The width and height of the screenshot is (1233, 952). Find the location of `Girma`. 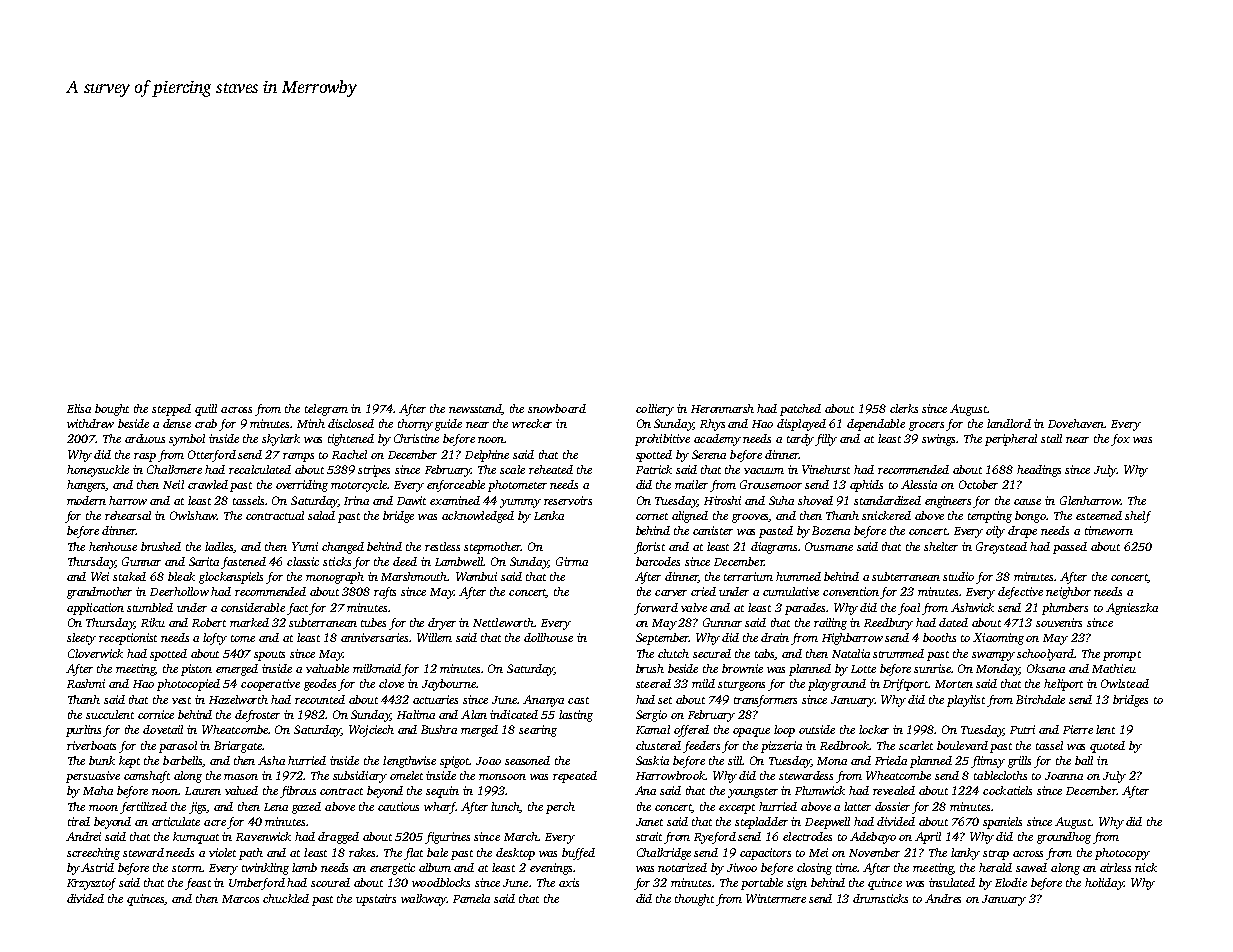

Girma is located at coordinates (572, 561).
